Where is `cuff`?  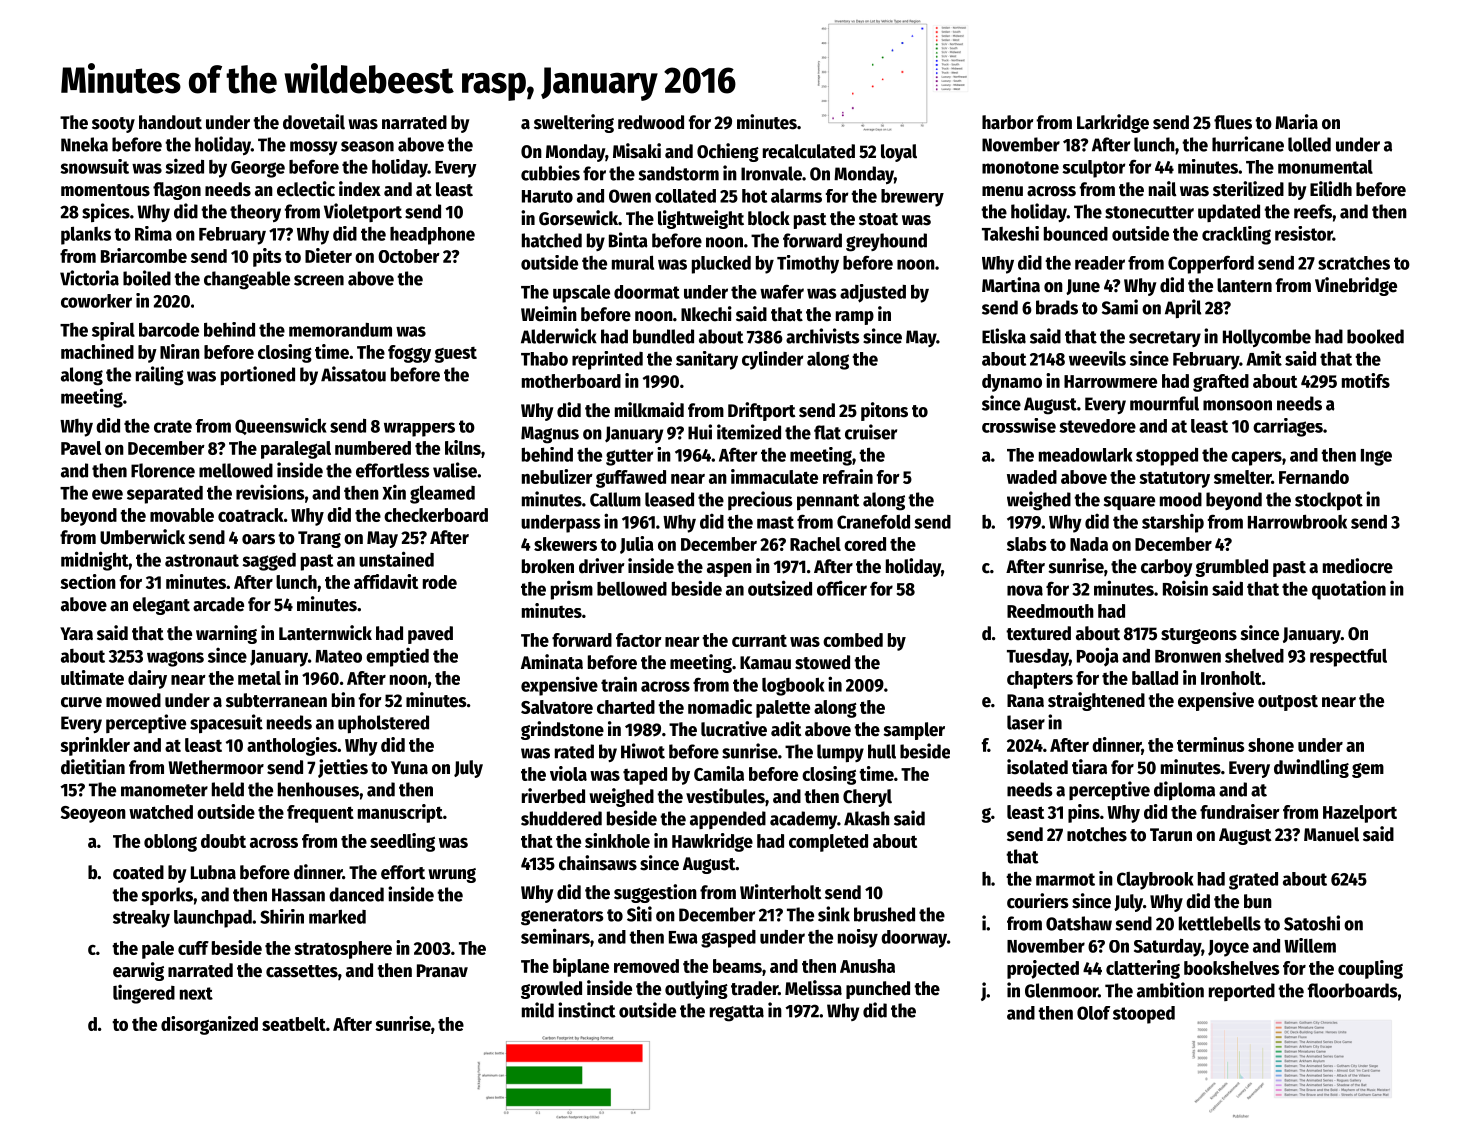
cuff is located at coordinates (193, 948).
